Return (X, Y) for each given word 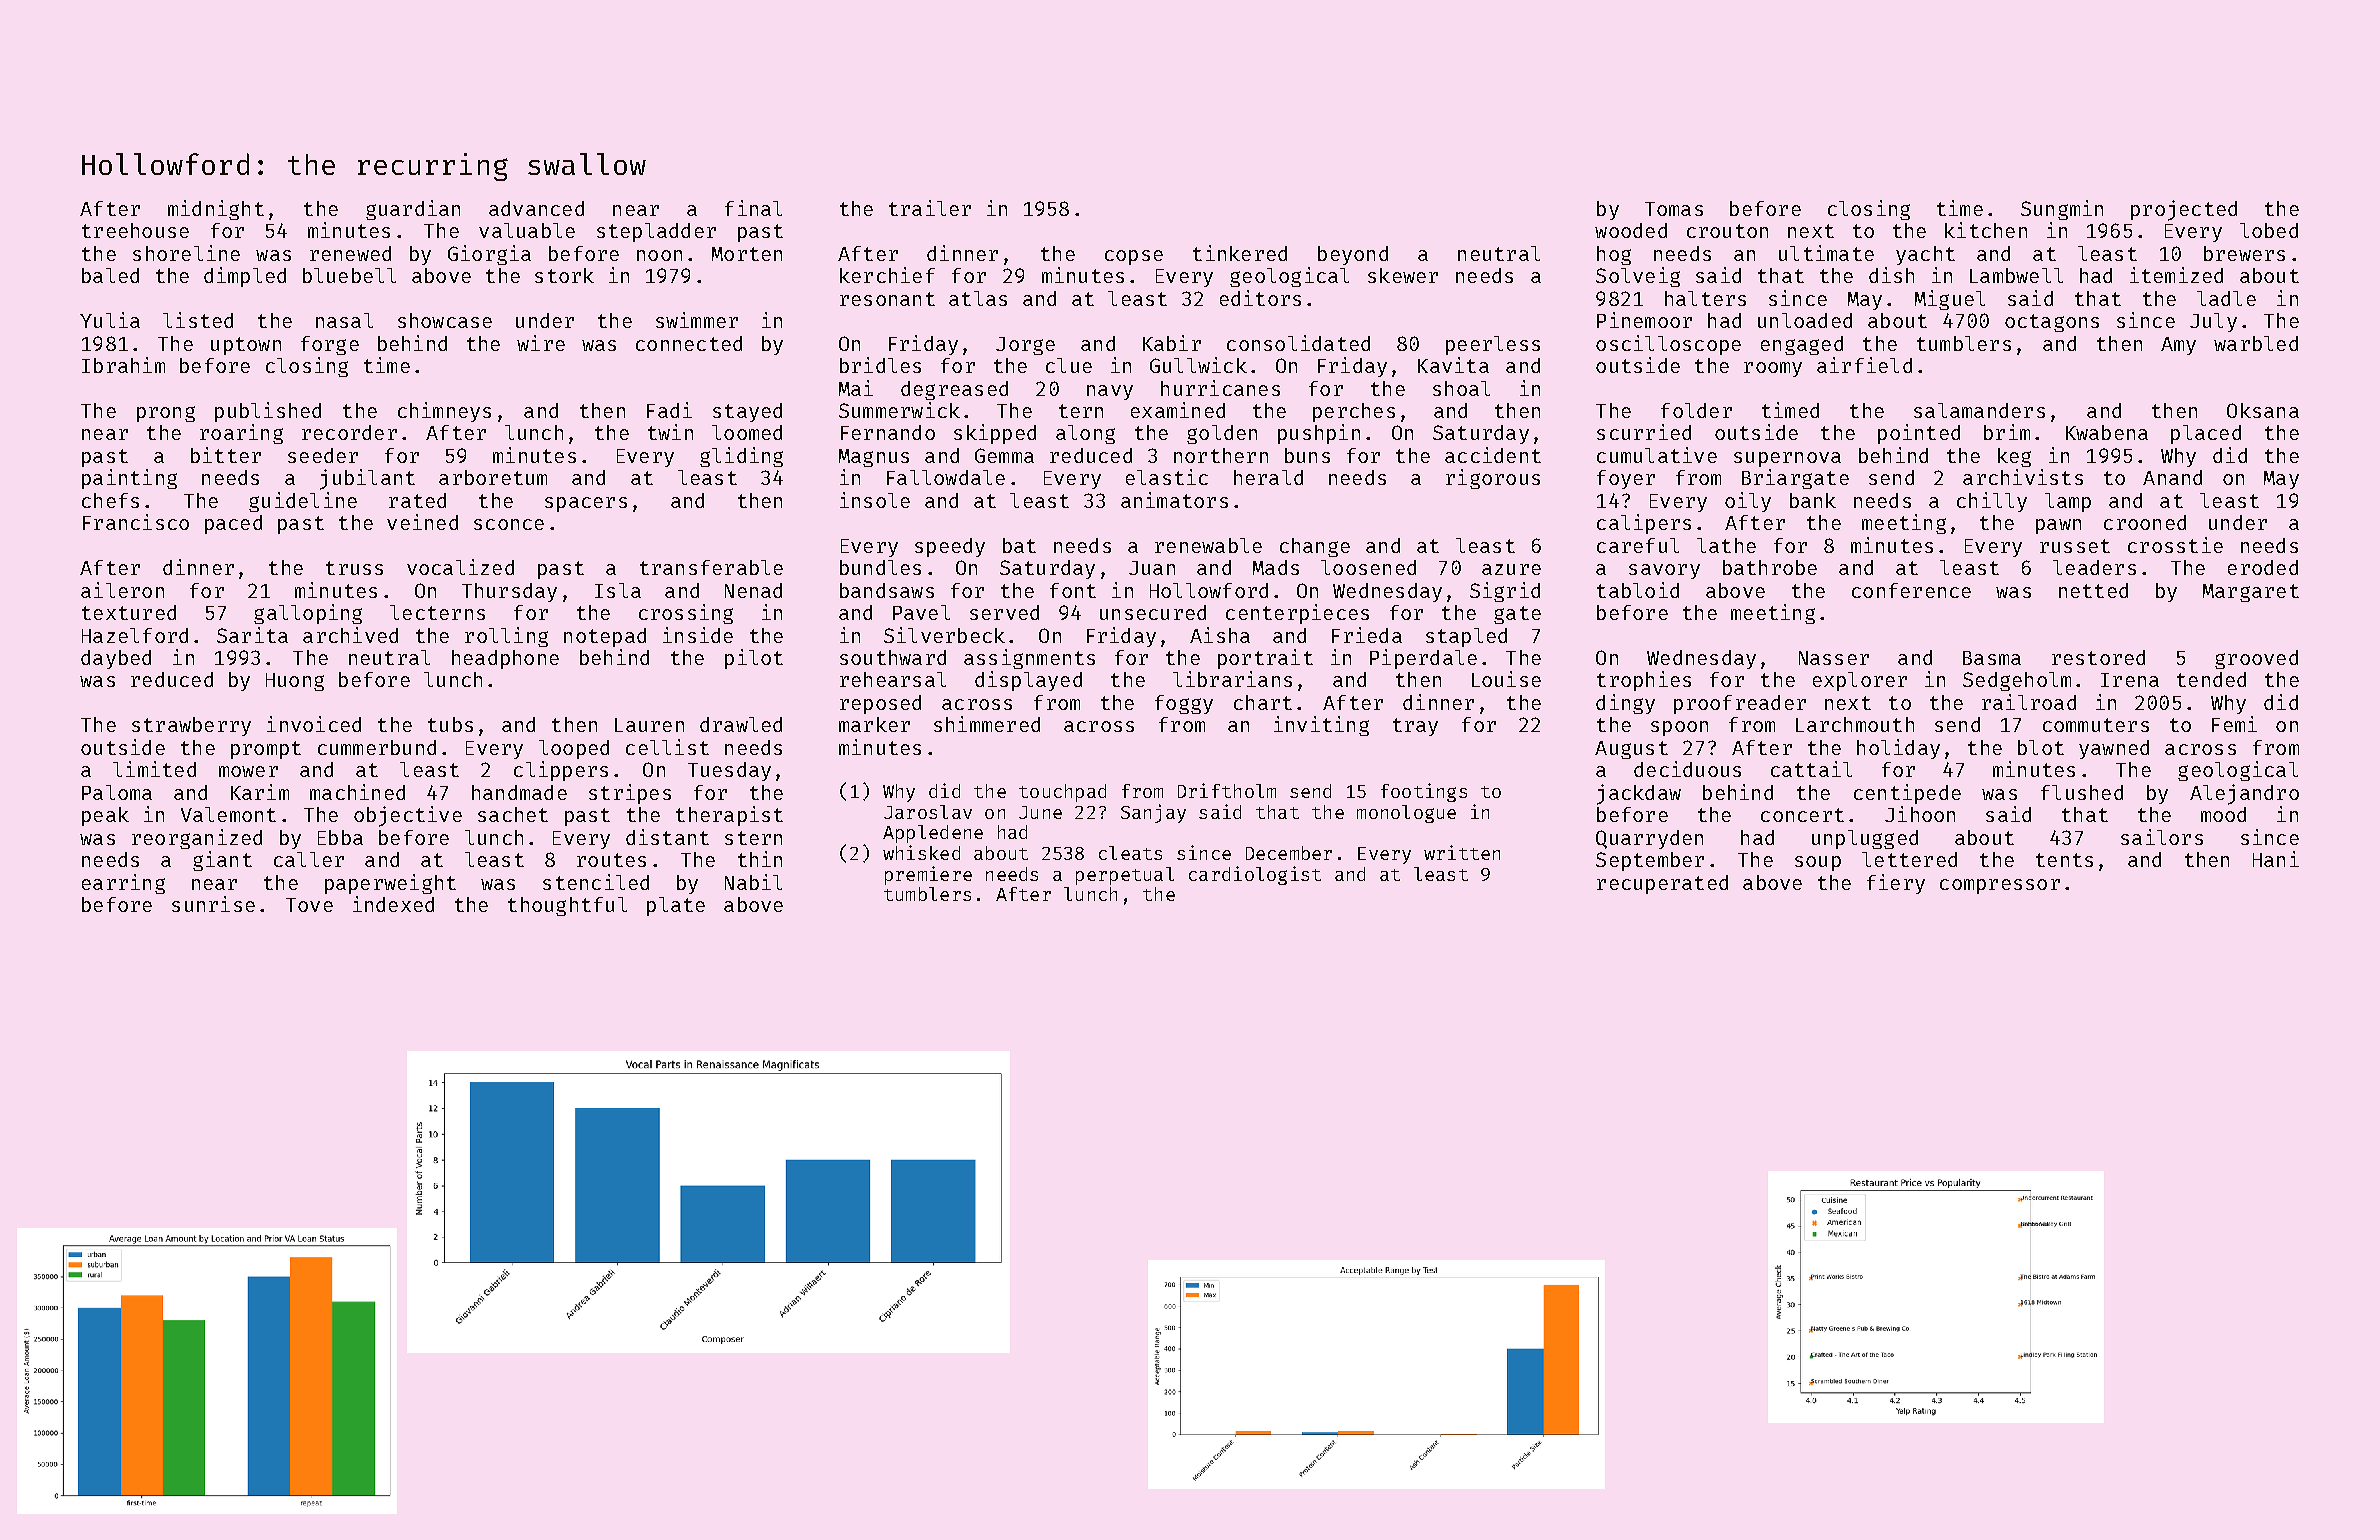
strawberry (191, 726)
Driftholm (1227, 790)
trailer (930, 208)
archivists (2023, 477)
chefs (110, 500)
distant (667, 837)
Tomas (1674, 209)
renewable (1208, 545)
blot (2041, 747)
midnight (216, 210)
